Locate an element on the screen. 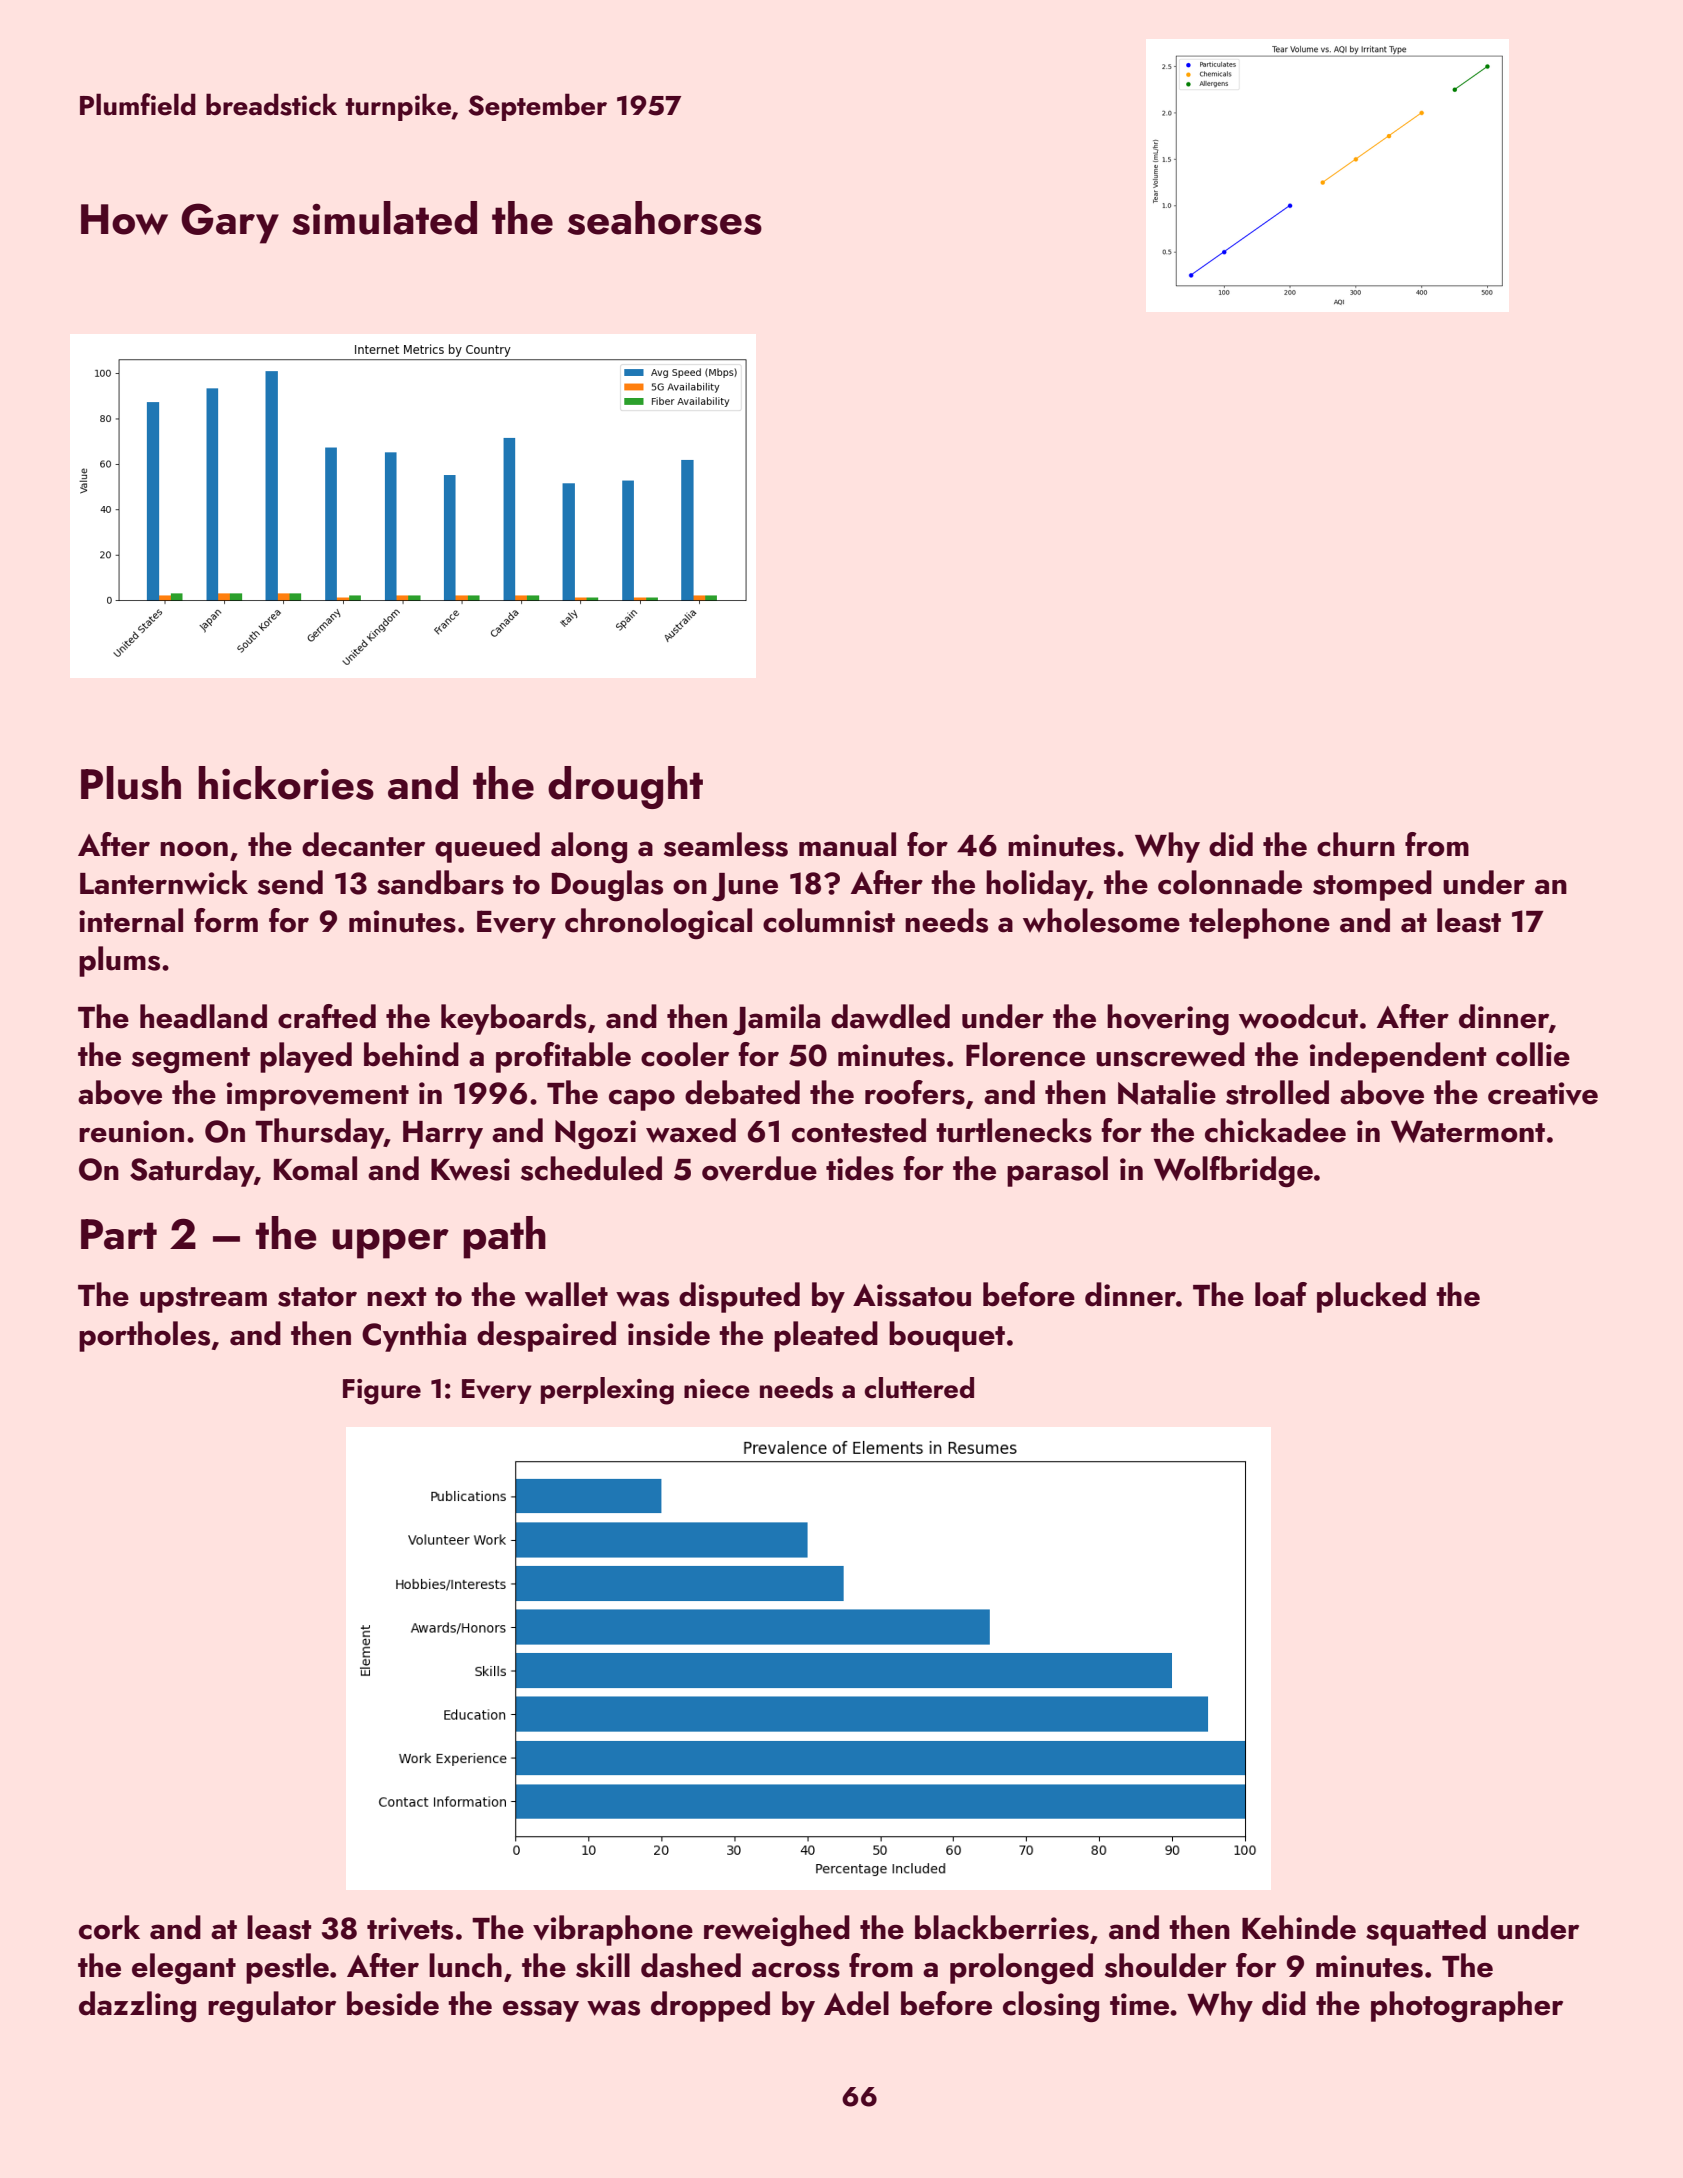 The width and height of the screenshot is (1683, 2178). Adel is located at coordinates (856, 2003).
